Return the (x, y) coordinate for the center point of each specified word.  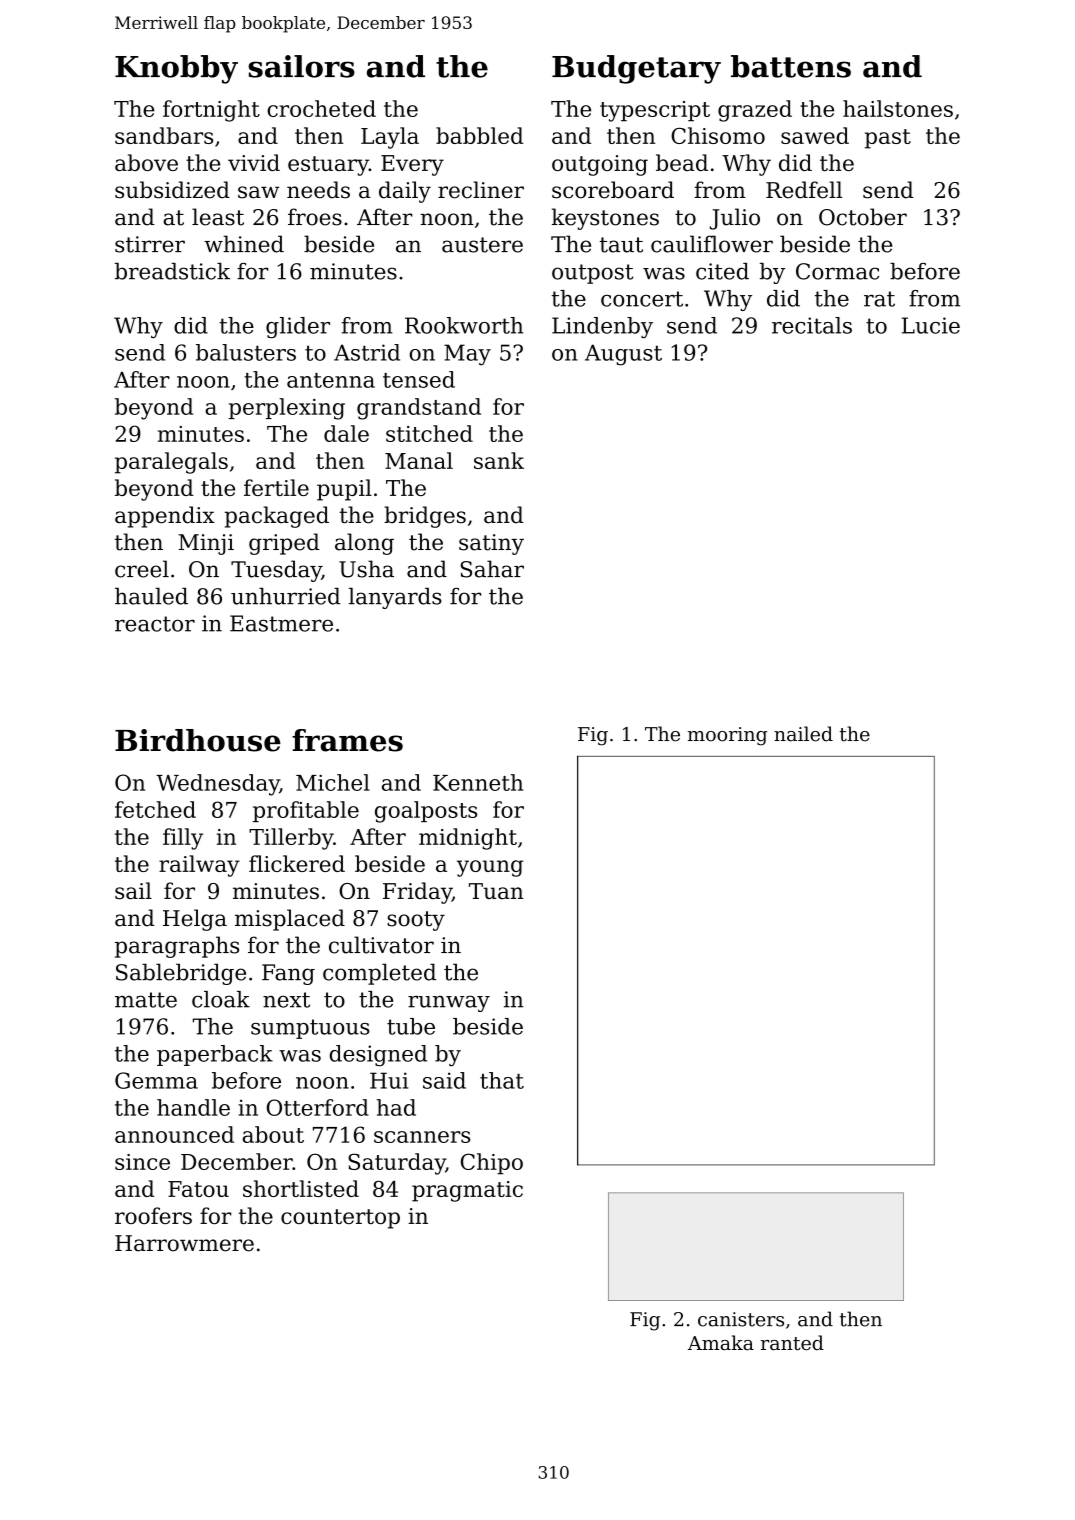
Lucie (931, 325)
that (502, 1080)
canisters (741, 1319)
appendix (165, 517)
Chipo (492, 1164)
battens (791, 66)
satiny (491, 544)
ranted (792, 1343)
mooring (727, 736)
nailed (803, 734)
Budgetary (636, 69)
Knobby (176, 69)
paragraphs (177, 947)
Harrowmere (184, 1243)
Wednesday (218, 785)
